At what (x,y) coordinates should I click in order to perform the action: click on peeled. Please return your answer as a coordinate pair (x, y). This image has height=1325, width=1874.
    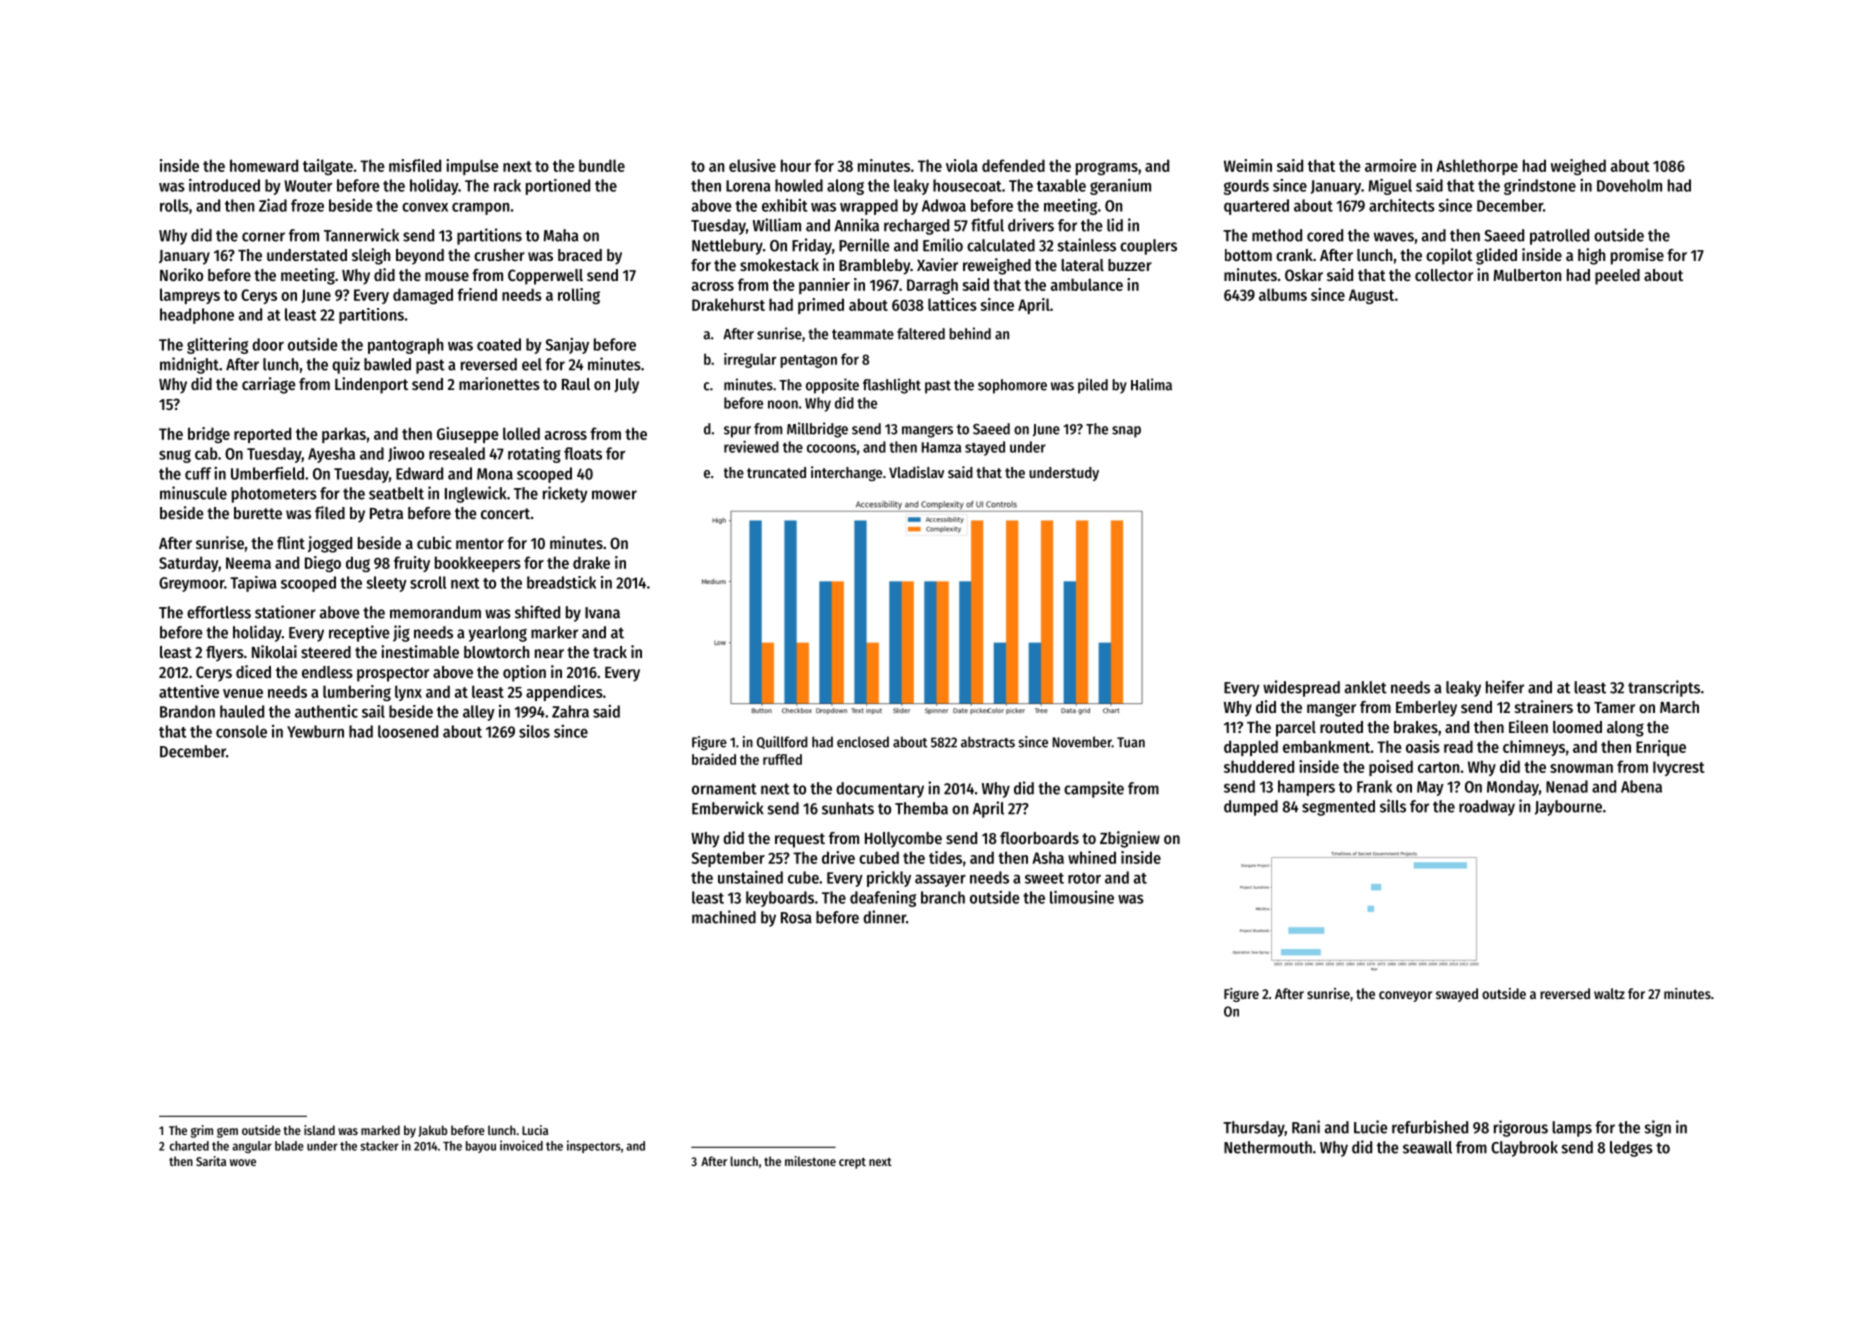
    Looking at the image, I should click on (1617, 277).
